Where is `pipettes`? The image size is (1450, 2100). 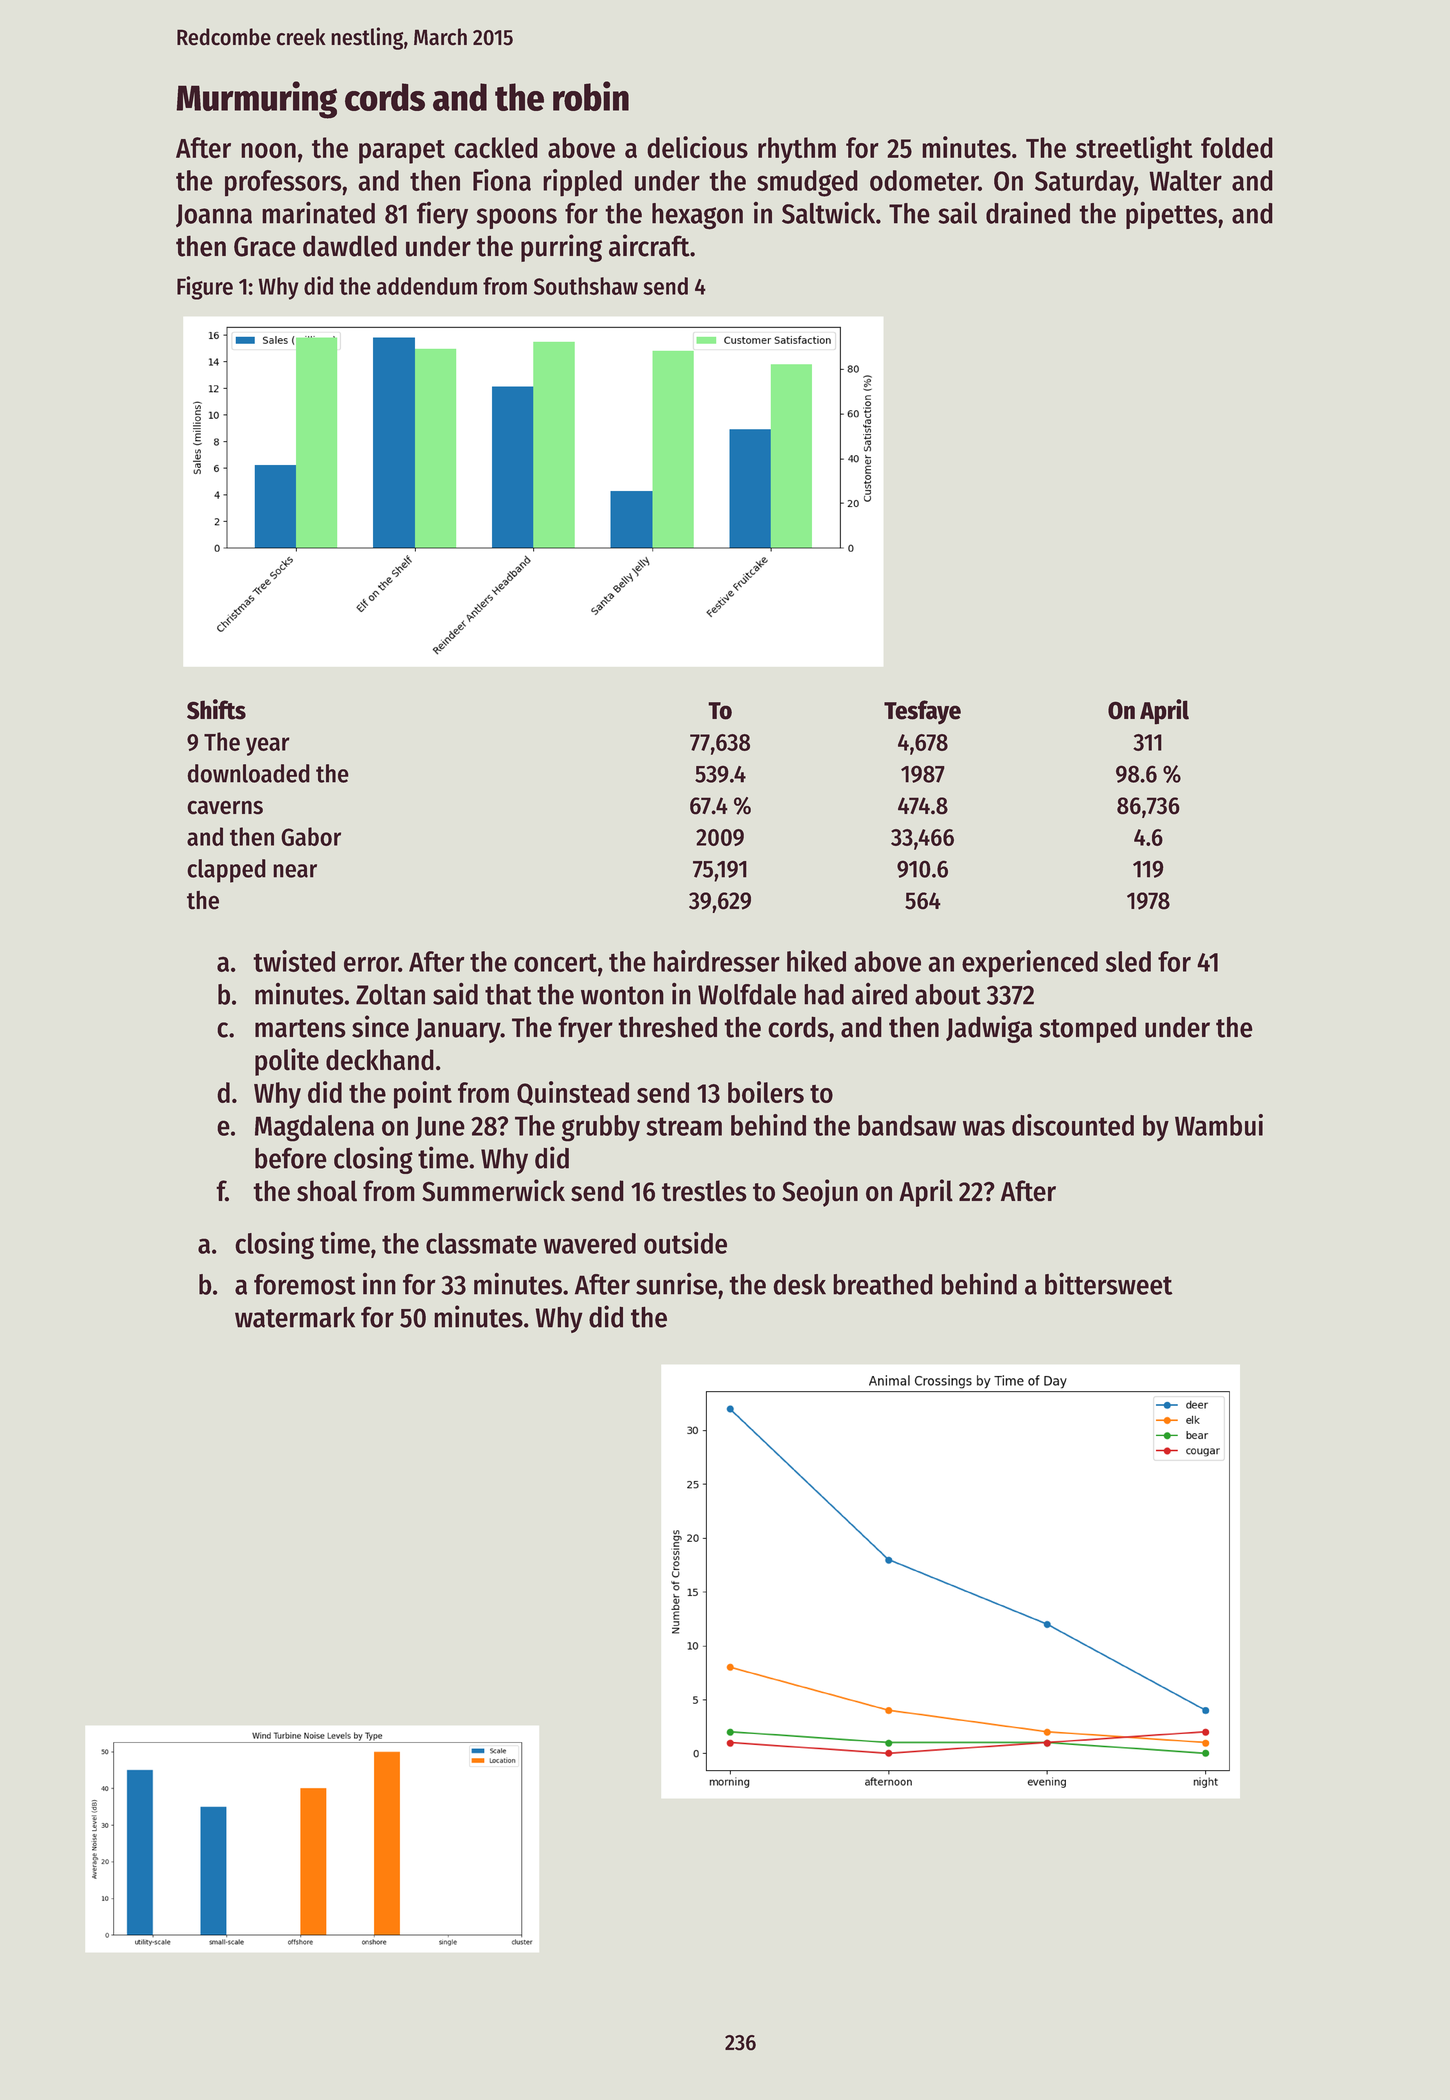
pipettes is located at coordinates (1171, 215).
